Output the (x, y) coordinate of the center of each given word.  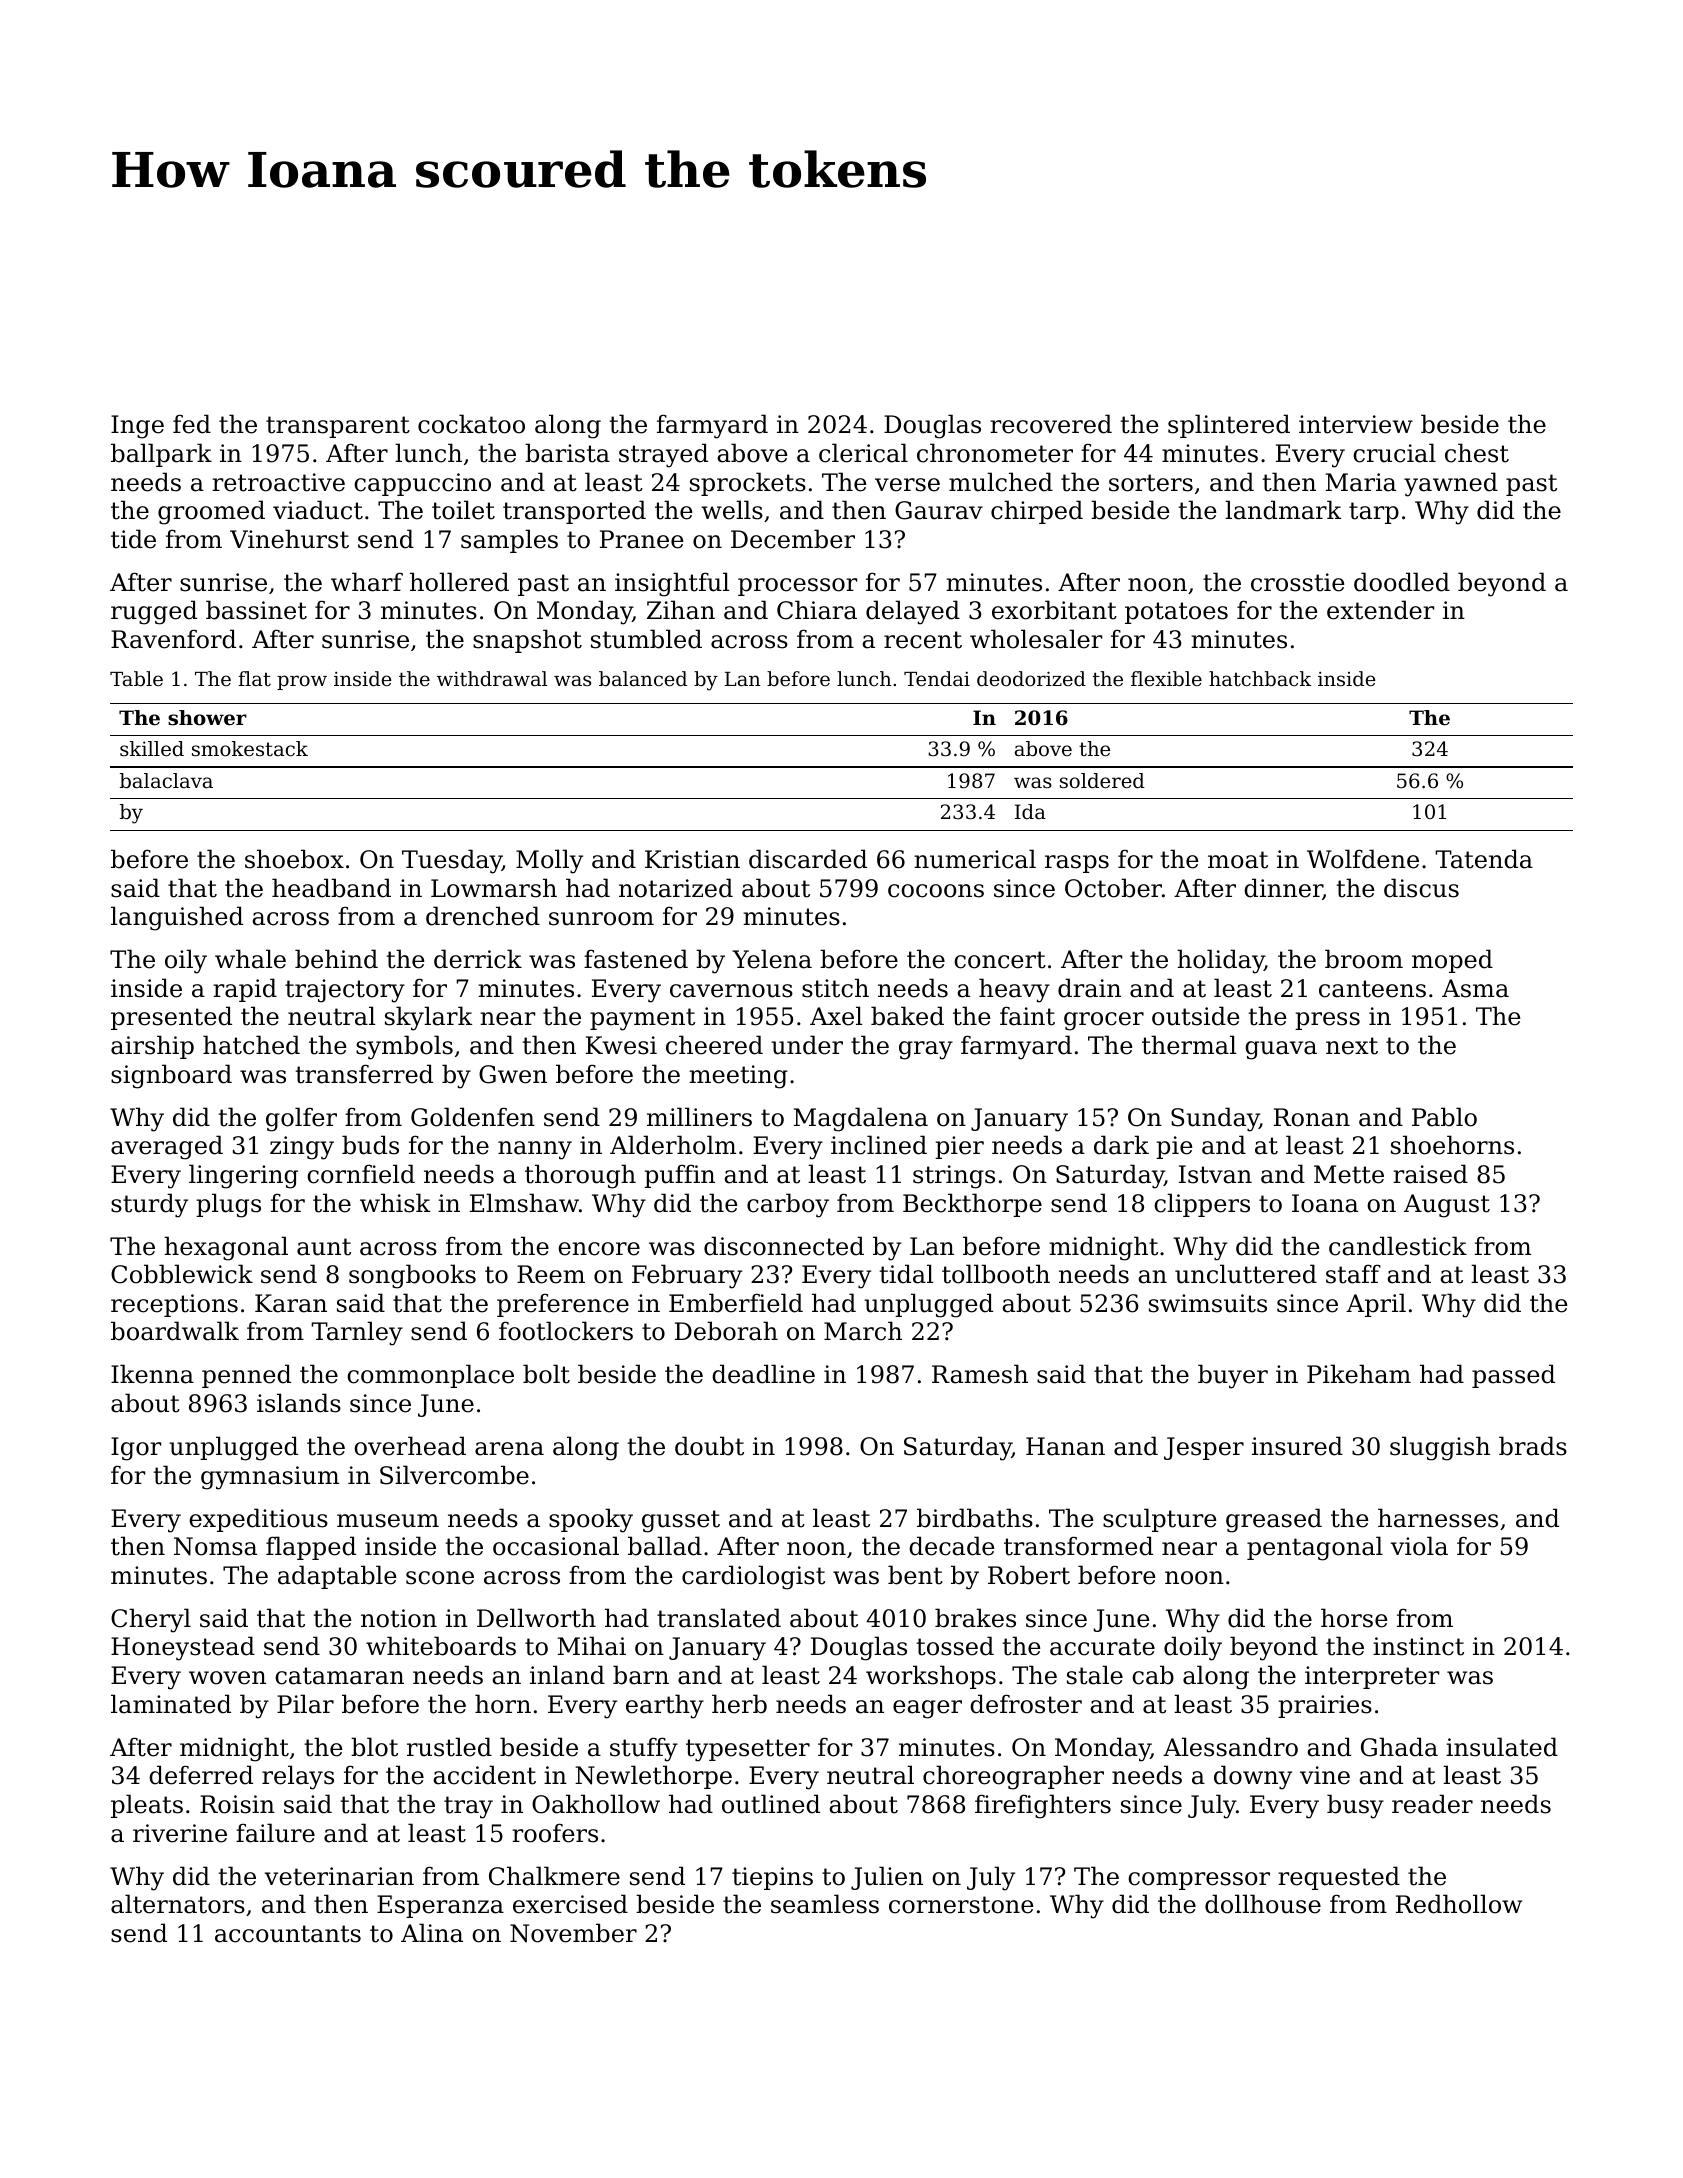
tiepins (772, 1878)
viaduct (318, 510)
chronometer (995, 453)
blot (374, 1747)
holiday (1220, 961)
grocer (1104, 1021)
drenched (483, 916)
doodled (1402, 582)
